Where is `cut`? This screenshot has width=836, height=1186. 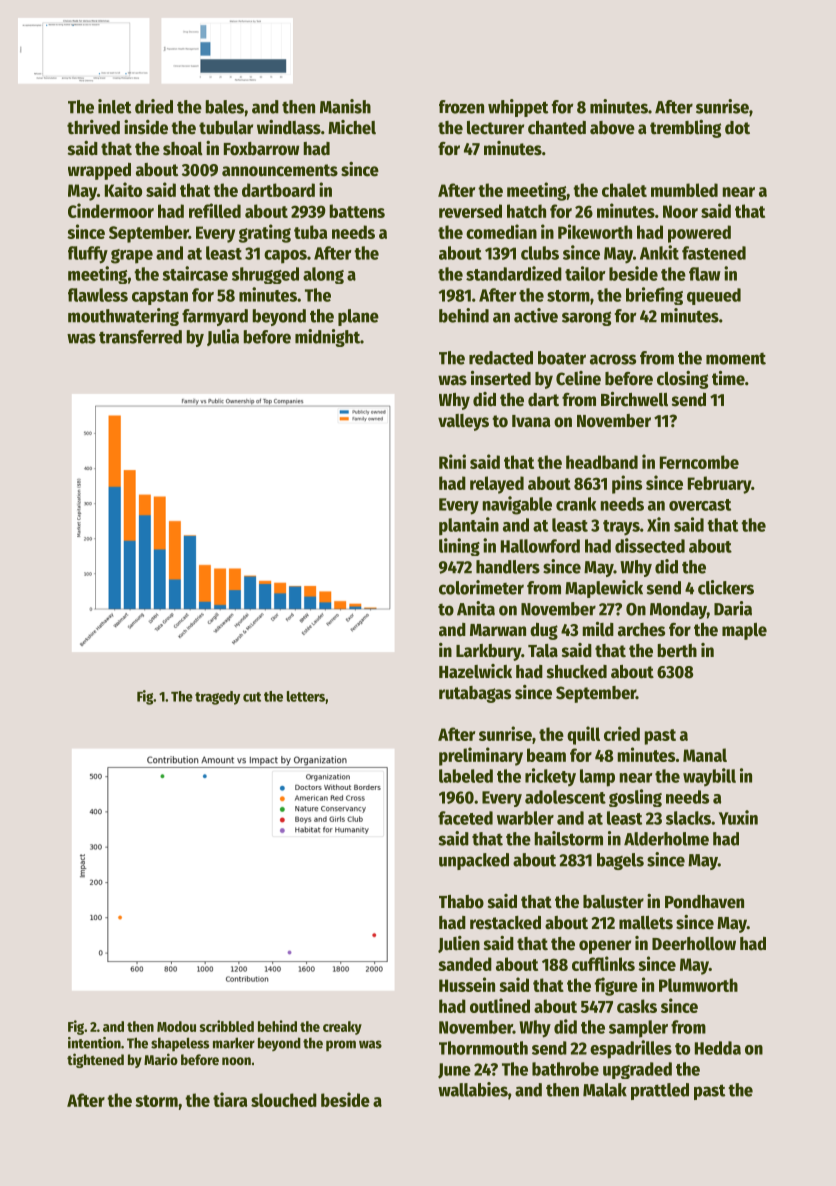
cut is located at coordinates (252, 697).
